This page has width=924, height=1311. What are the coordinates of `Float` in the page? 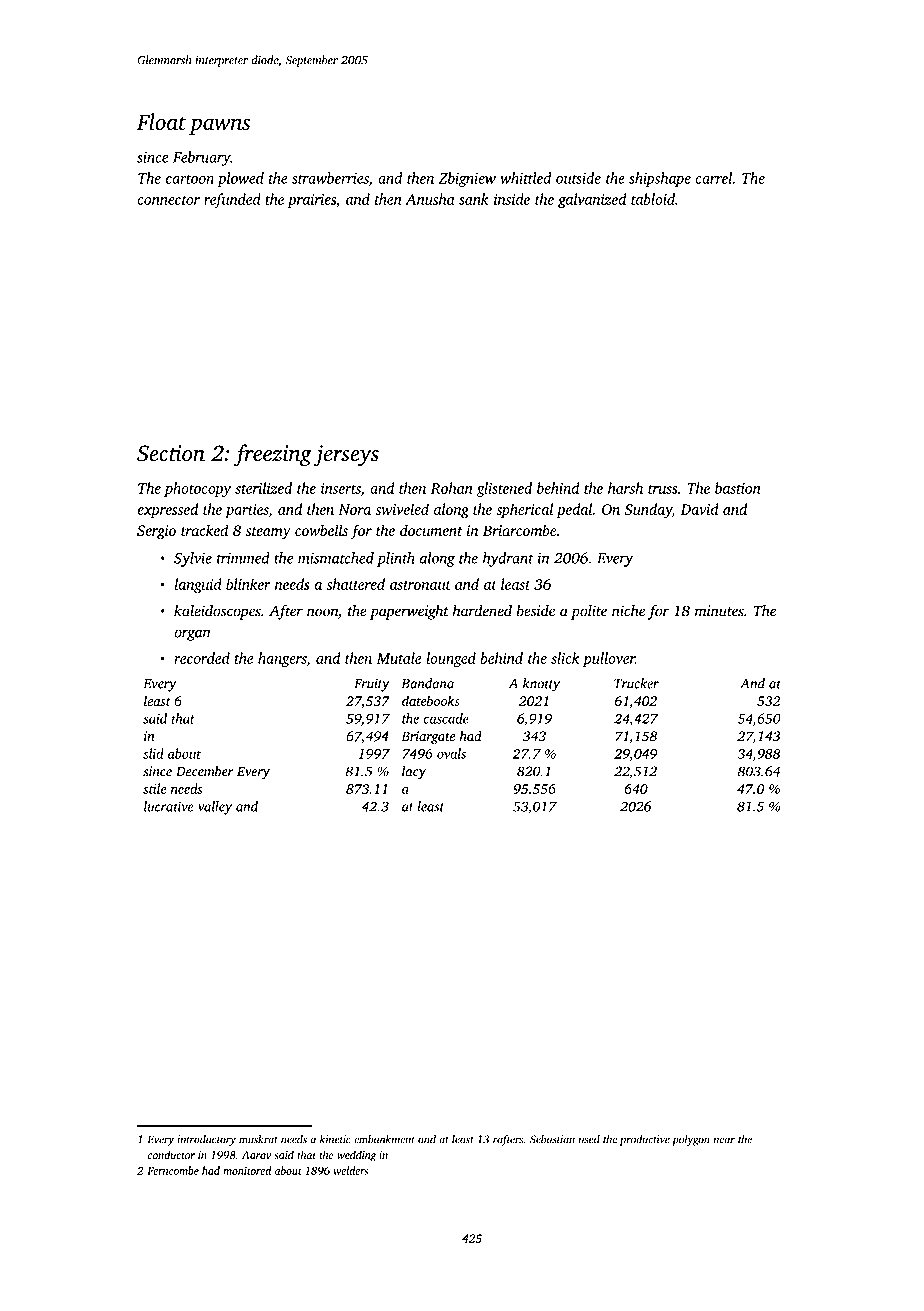 It's located at (161, 121).
